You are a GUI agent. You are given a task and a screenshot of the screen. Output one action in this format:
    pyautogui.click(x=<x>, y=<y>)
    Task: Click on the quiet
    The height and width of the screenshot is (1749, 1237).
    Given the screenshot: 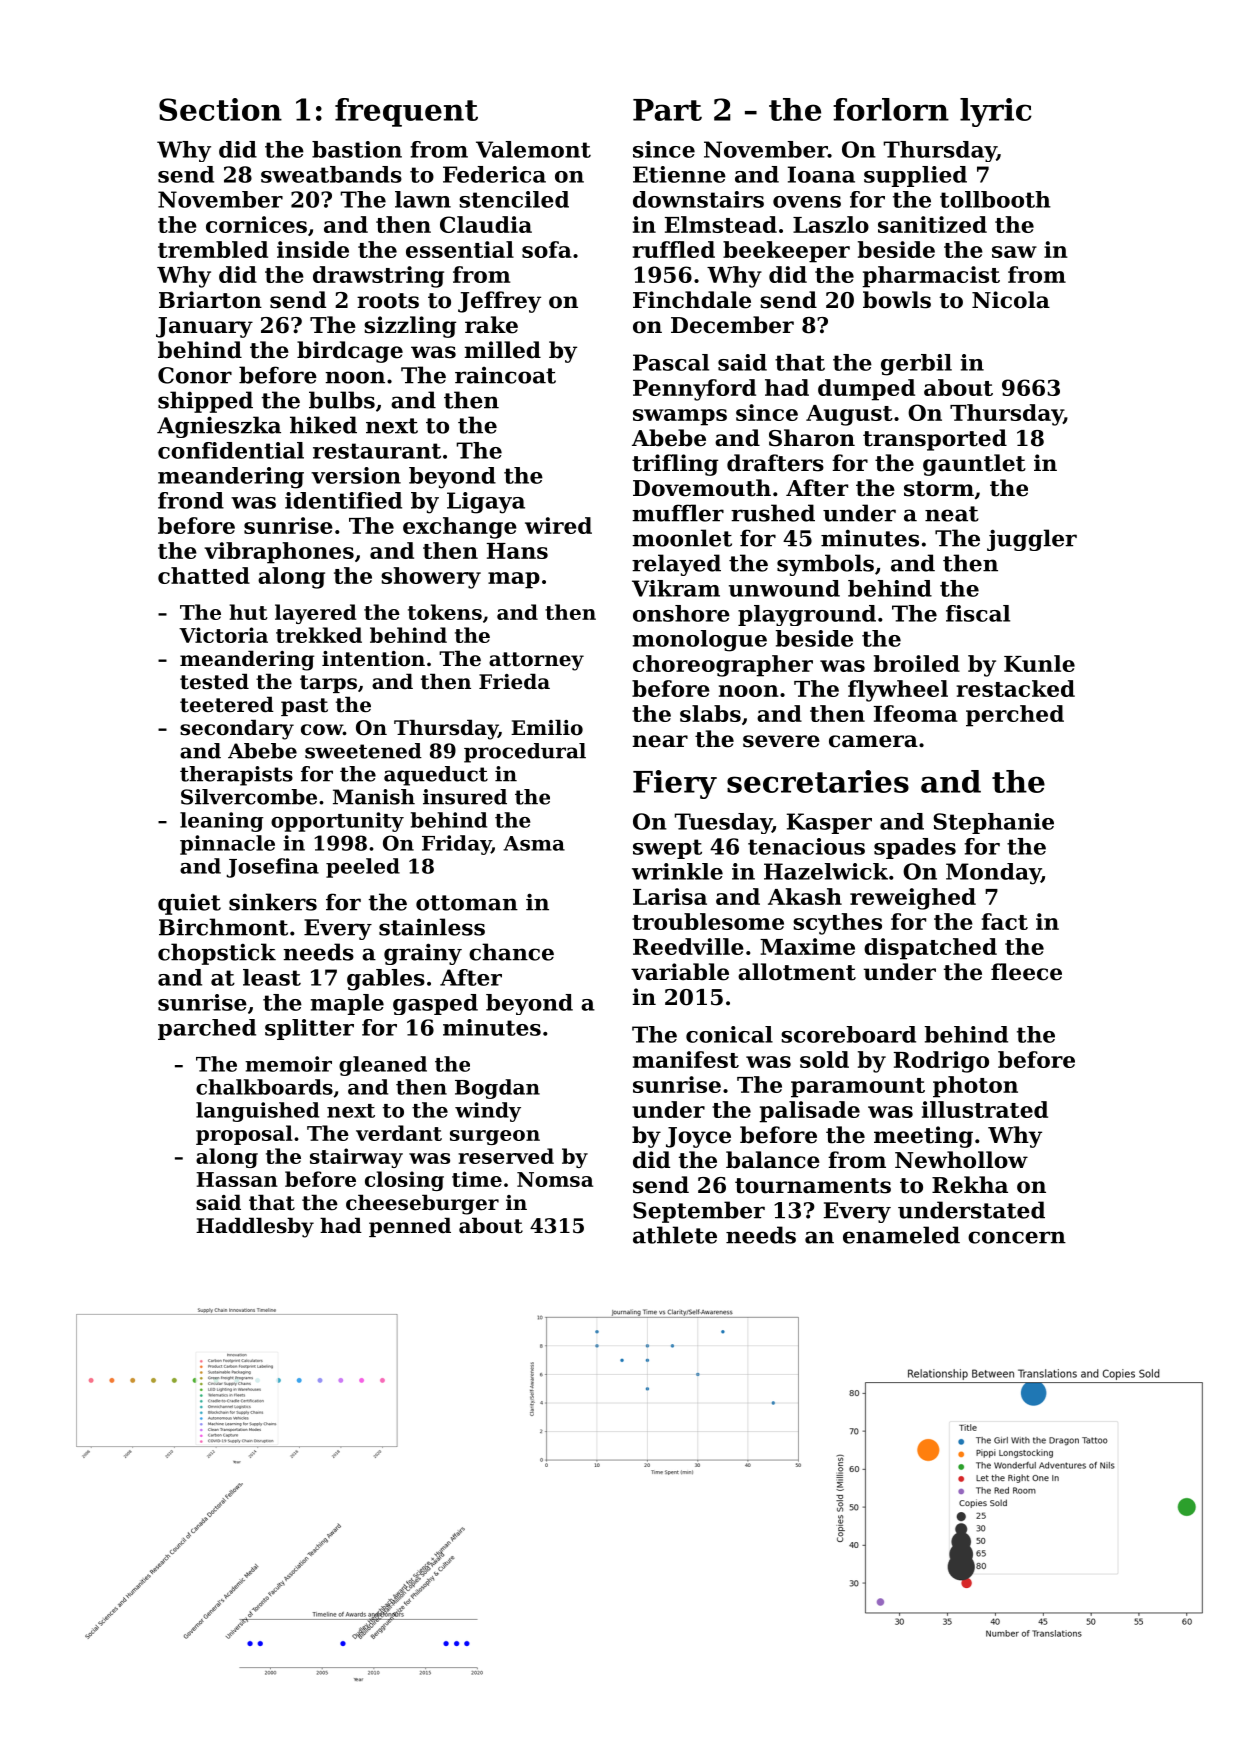 What is the action you would take?
    pyautogui.click(x=189, y=904)
